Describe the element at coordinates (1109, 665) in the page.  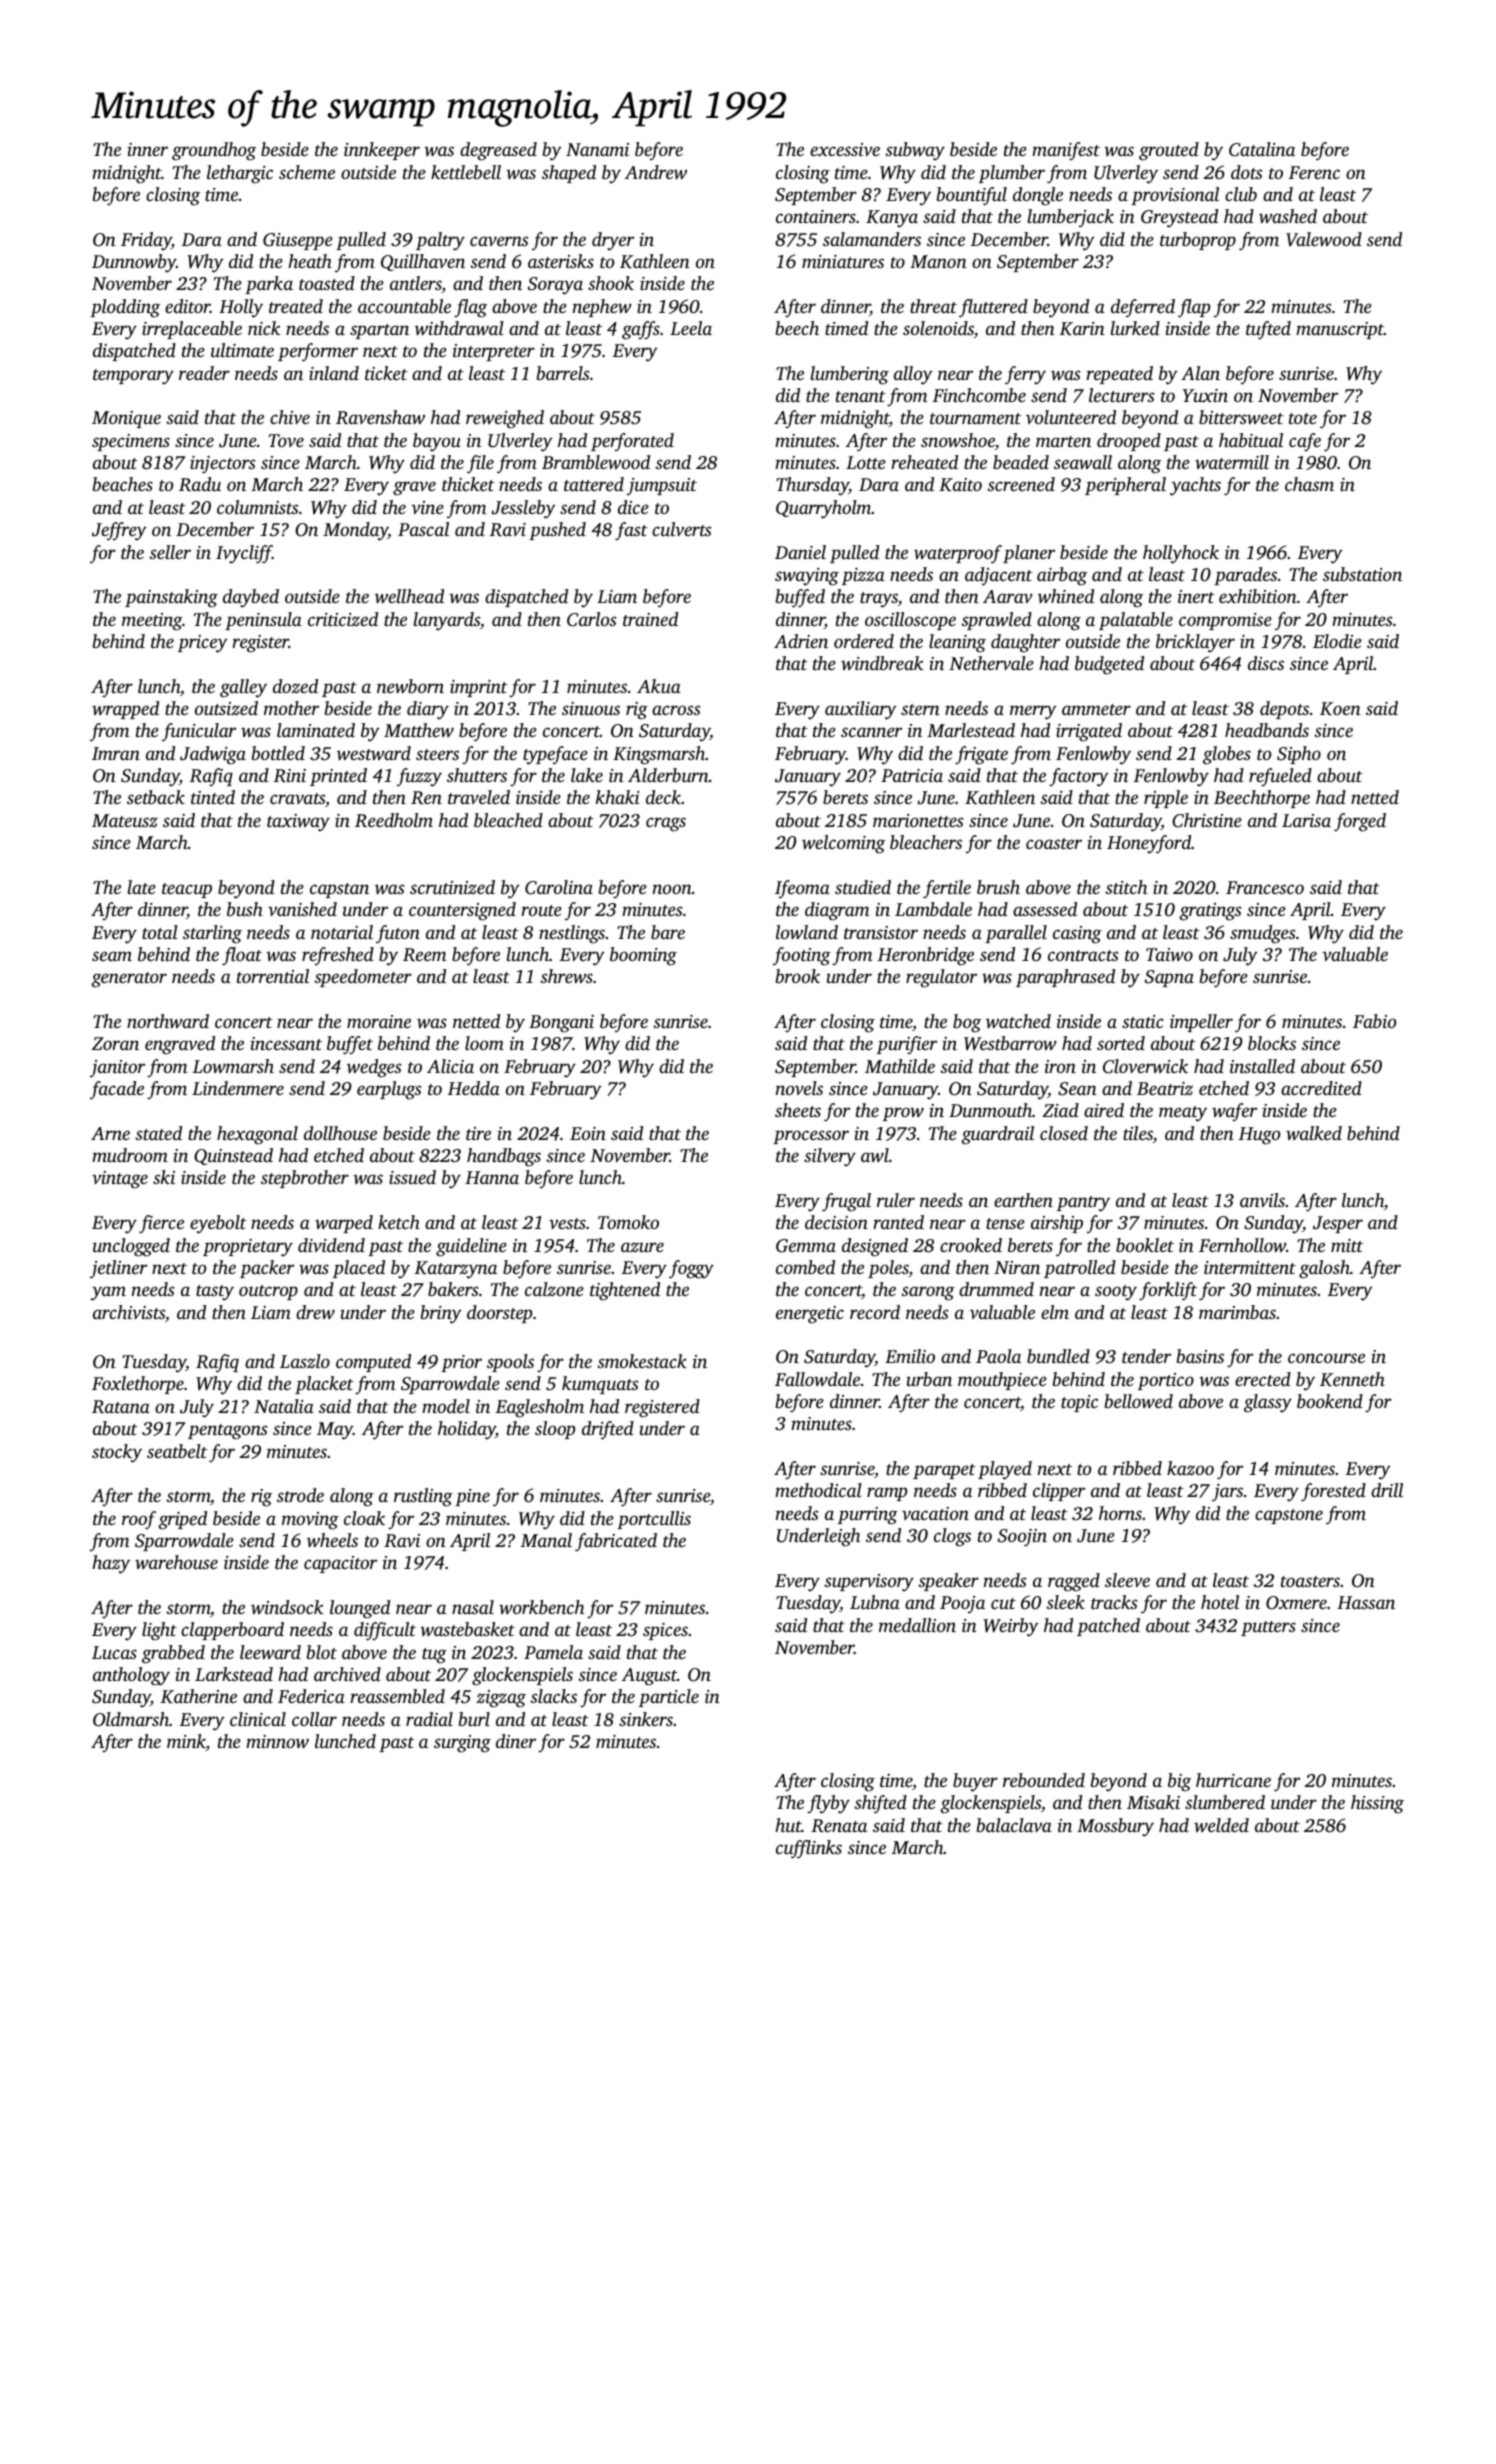
I see `budgeted` at that location.
